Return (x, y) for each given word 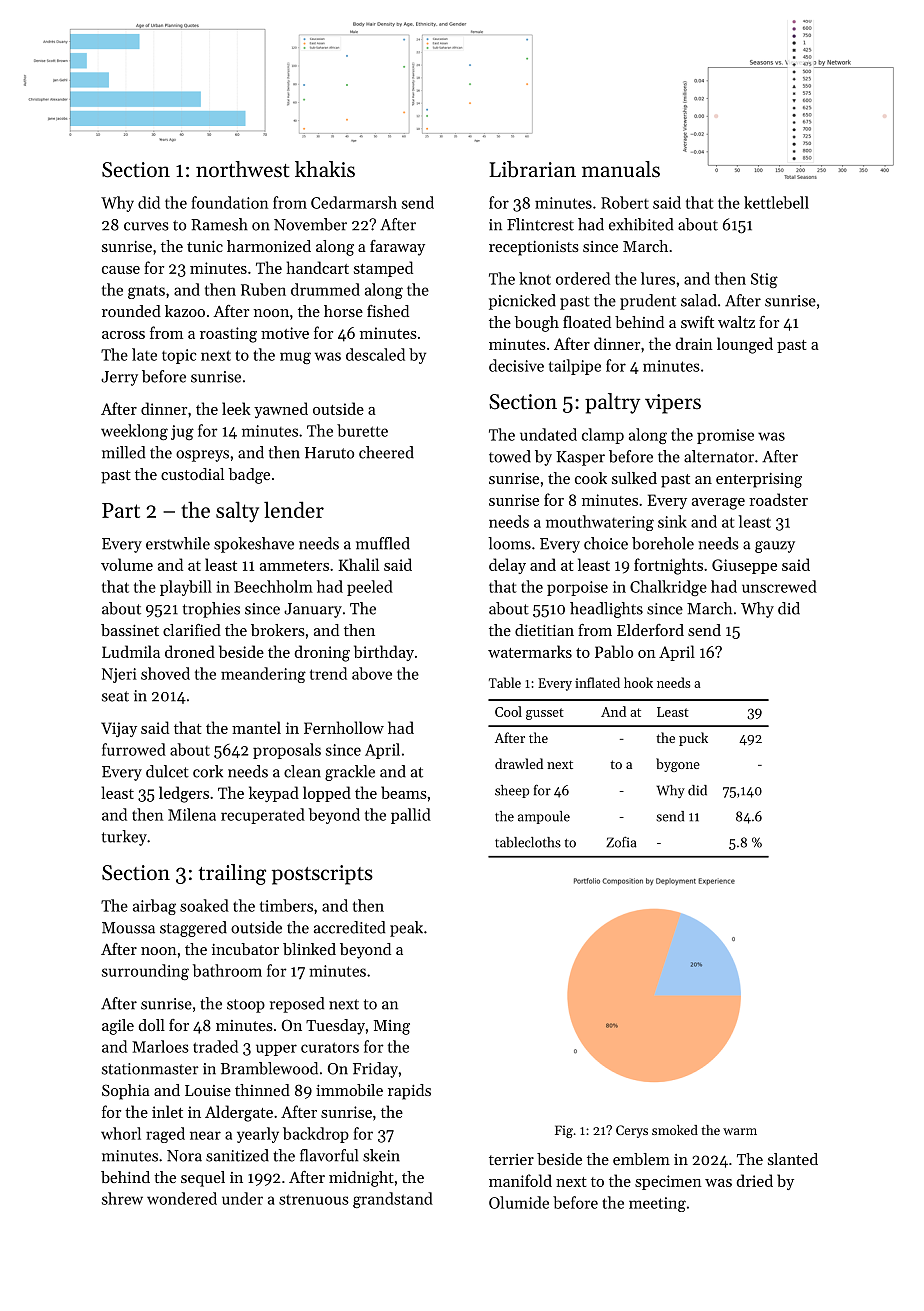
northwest (242, 169)
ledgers (184, 794)
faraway (397, 248)
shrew (122, 1198)
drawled (519, 763)
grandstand (393, 1200)
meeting (657, 1204)
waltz (736, 322)
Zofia (621, 842)
